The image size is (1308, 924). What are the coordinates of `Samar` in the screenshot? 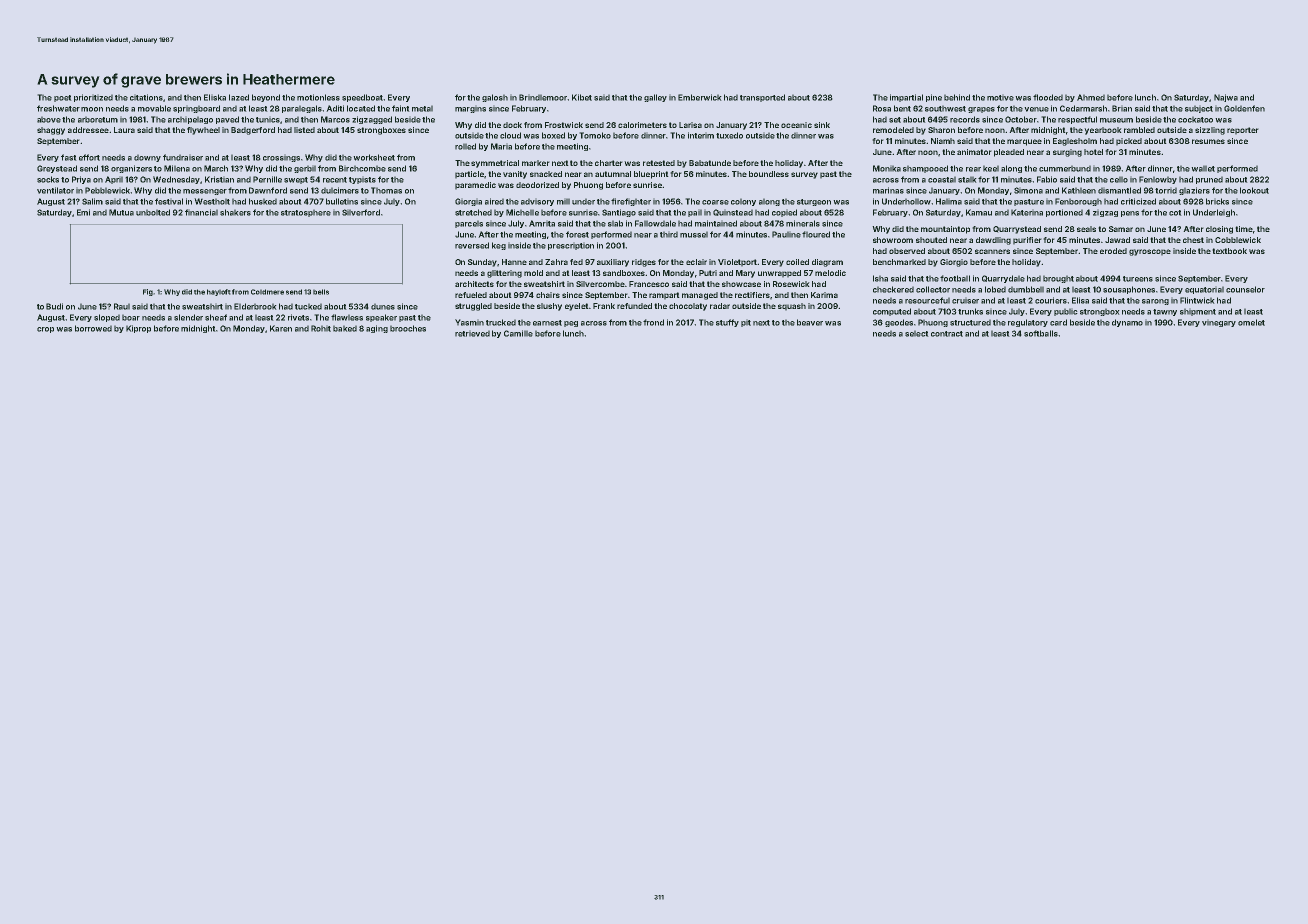 It's located at (1121, 229).
